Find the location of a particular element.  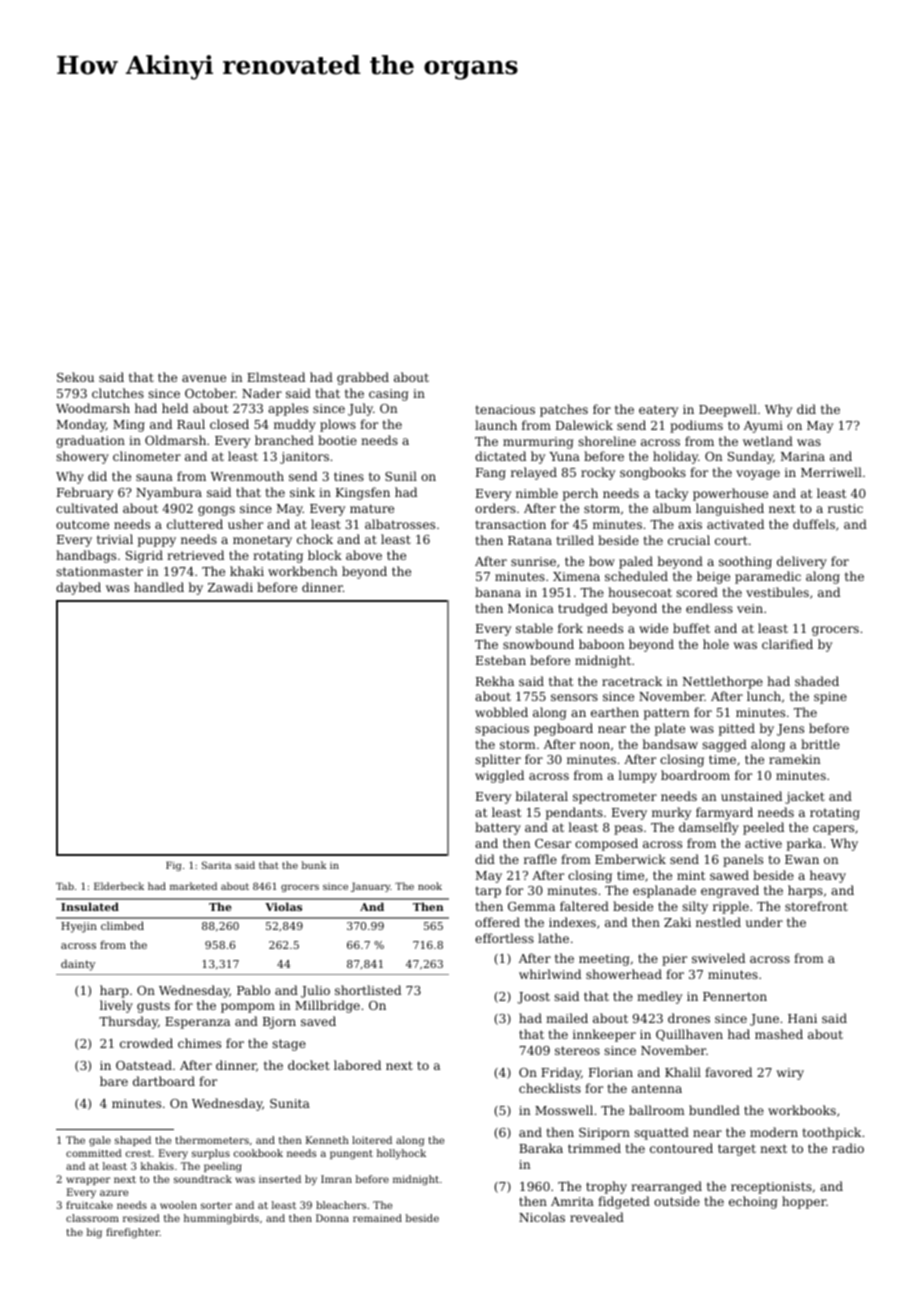

gusts is located at coordinates (153, 1007).
